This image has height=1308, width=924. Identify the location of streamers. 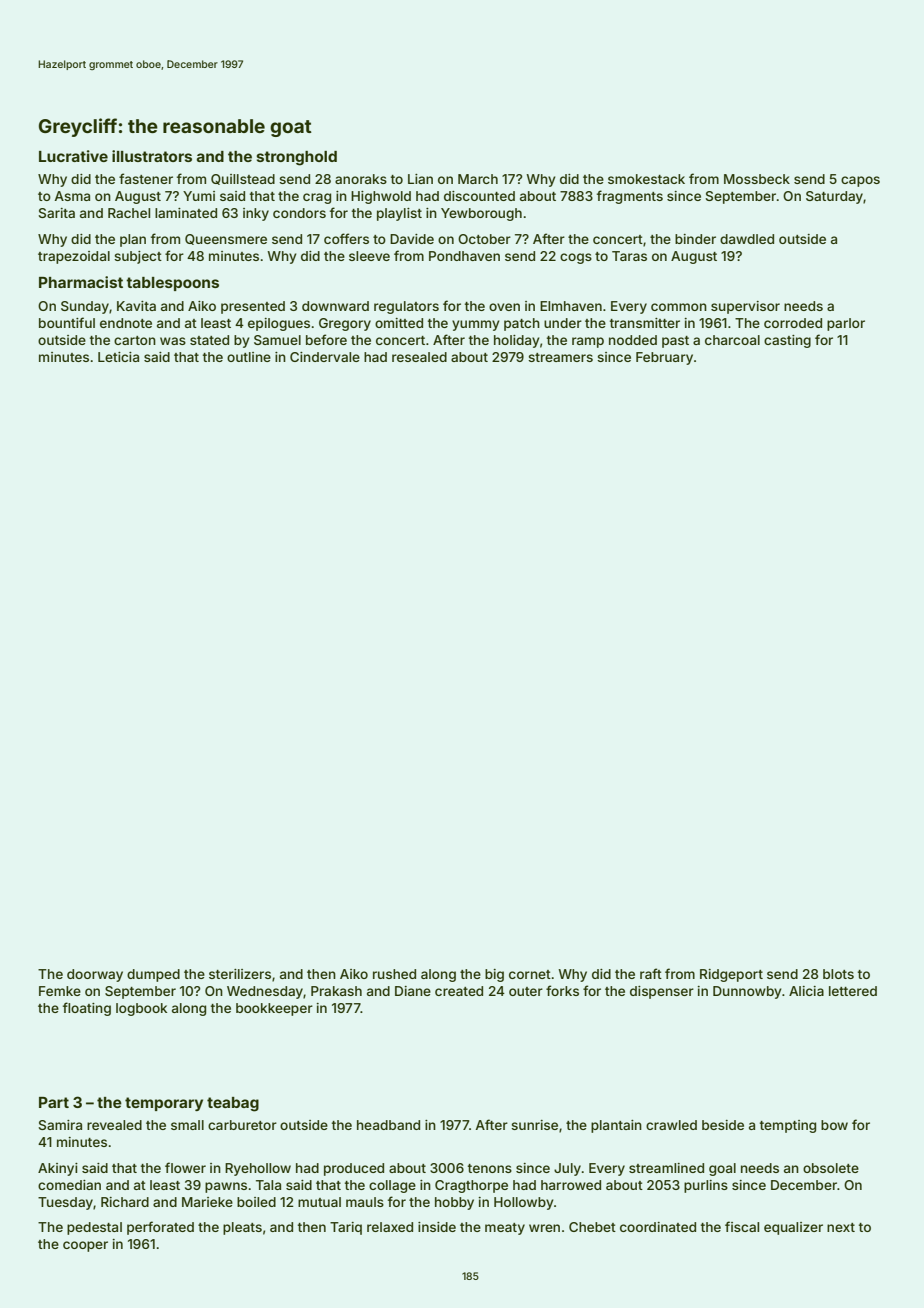
(560, 357).
